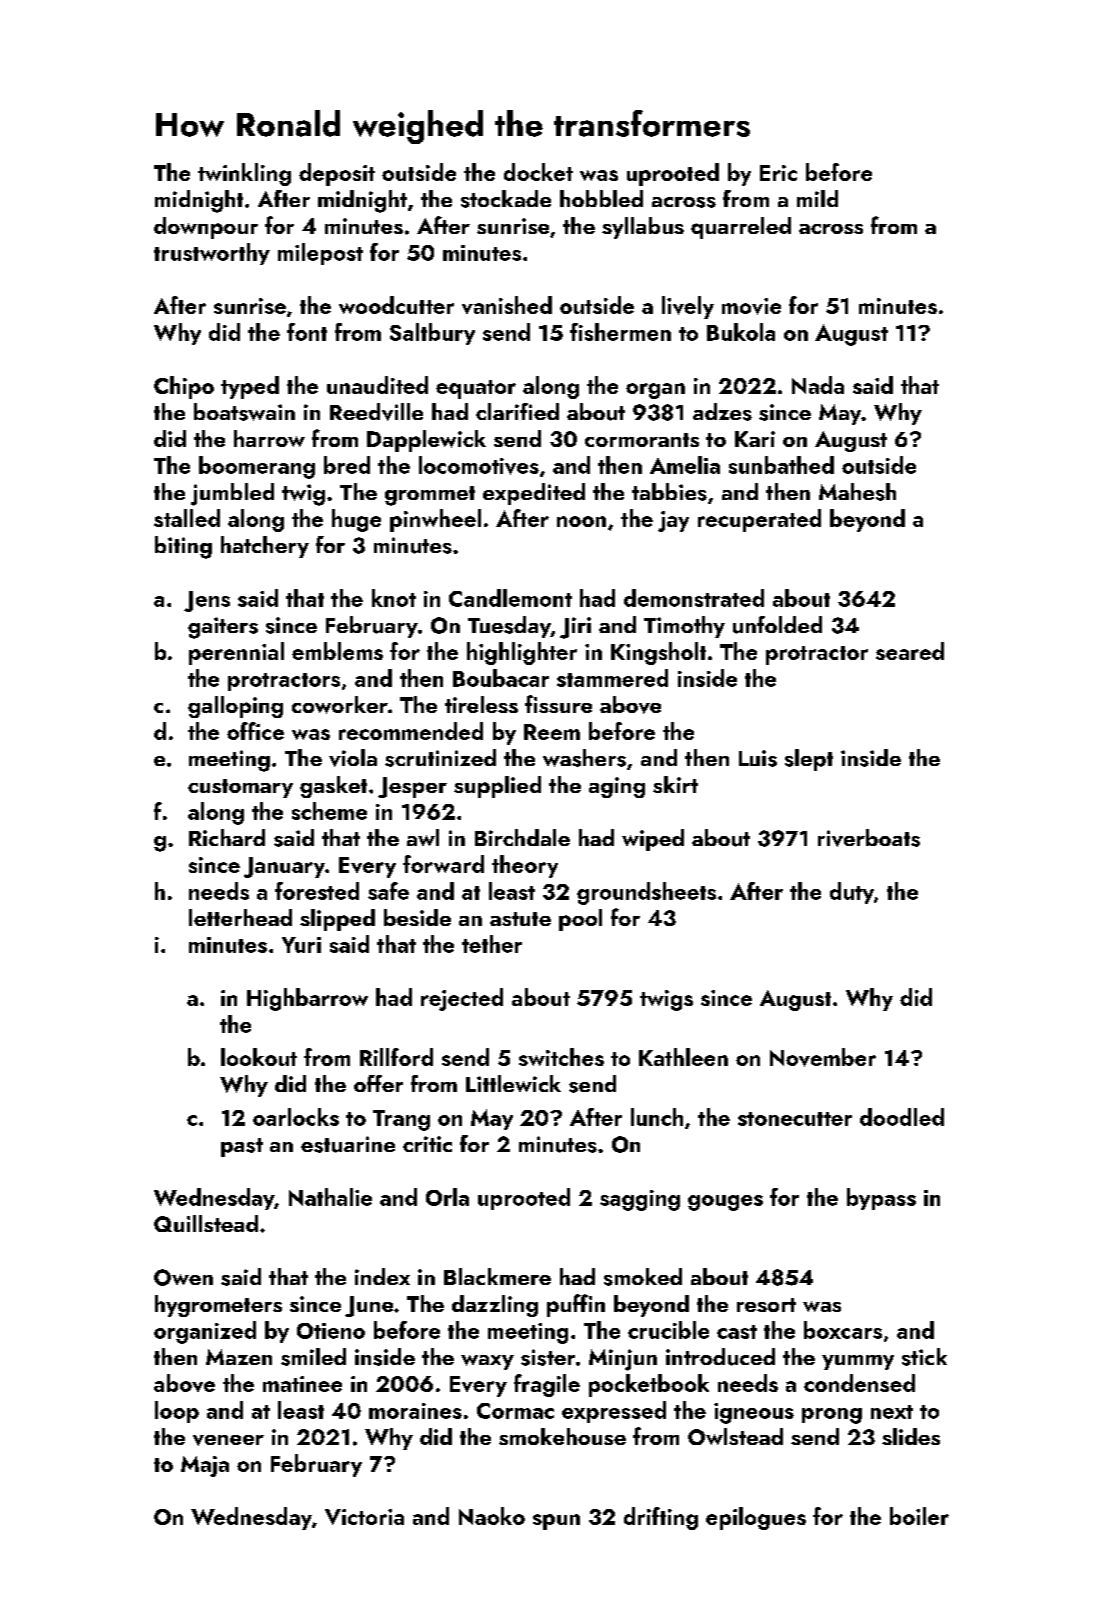 Image resolution: width=1103 pixels, height=1597 pixels. Describe the element at coordinates (206, 1223) in the image. I see `Quillstead` at that location.
